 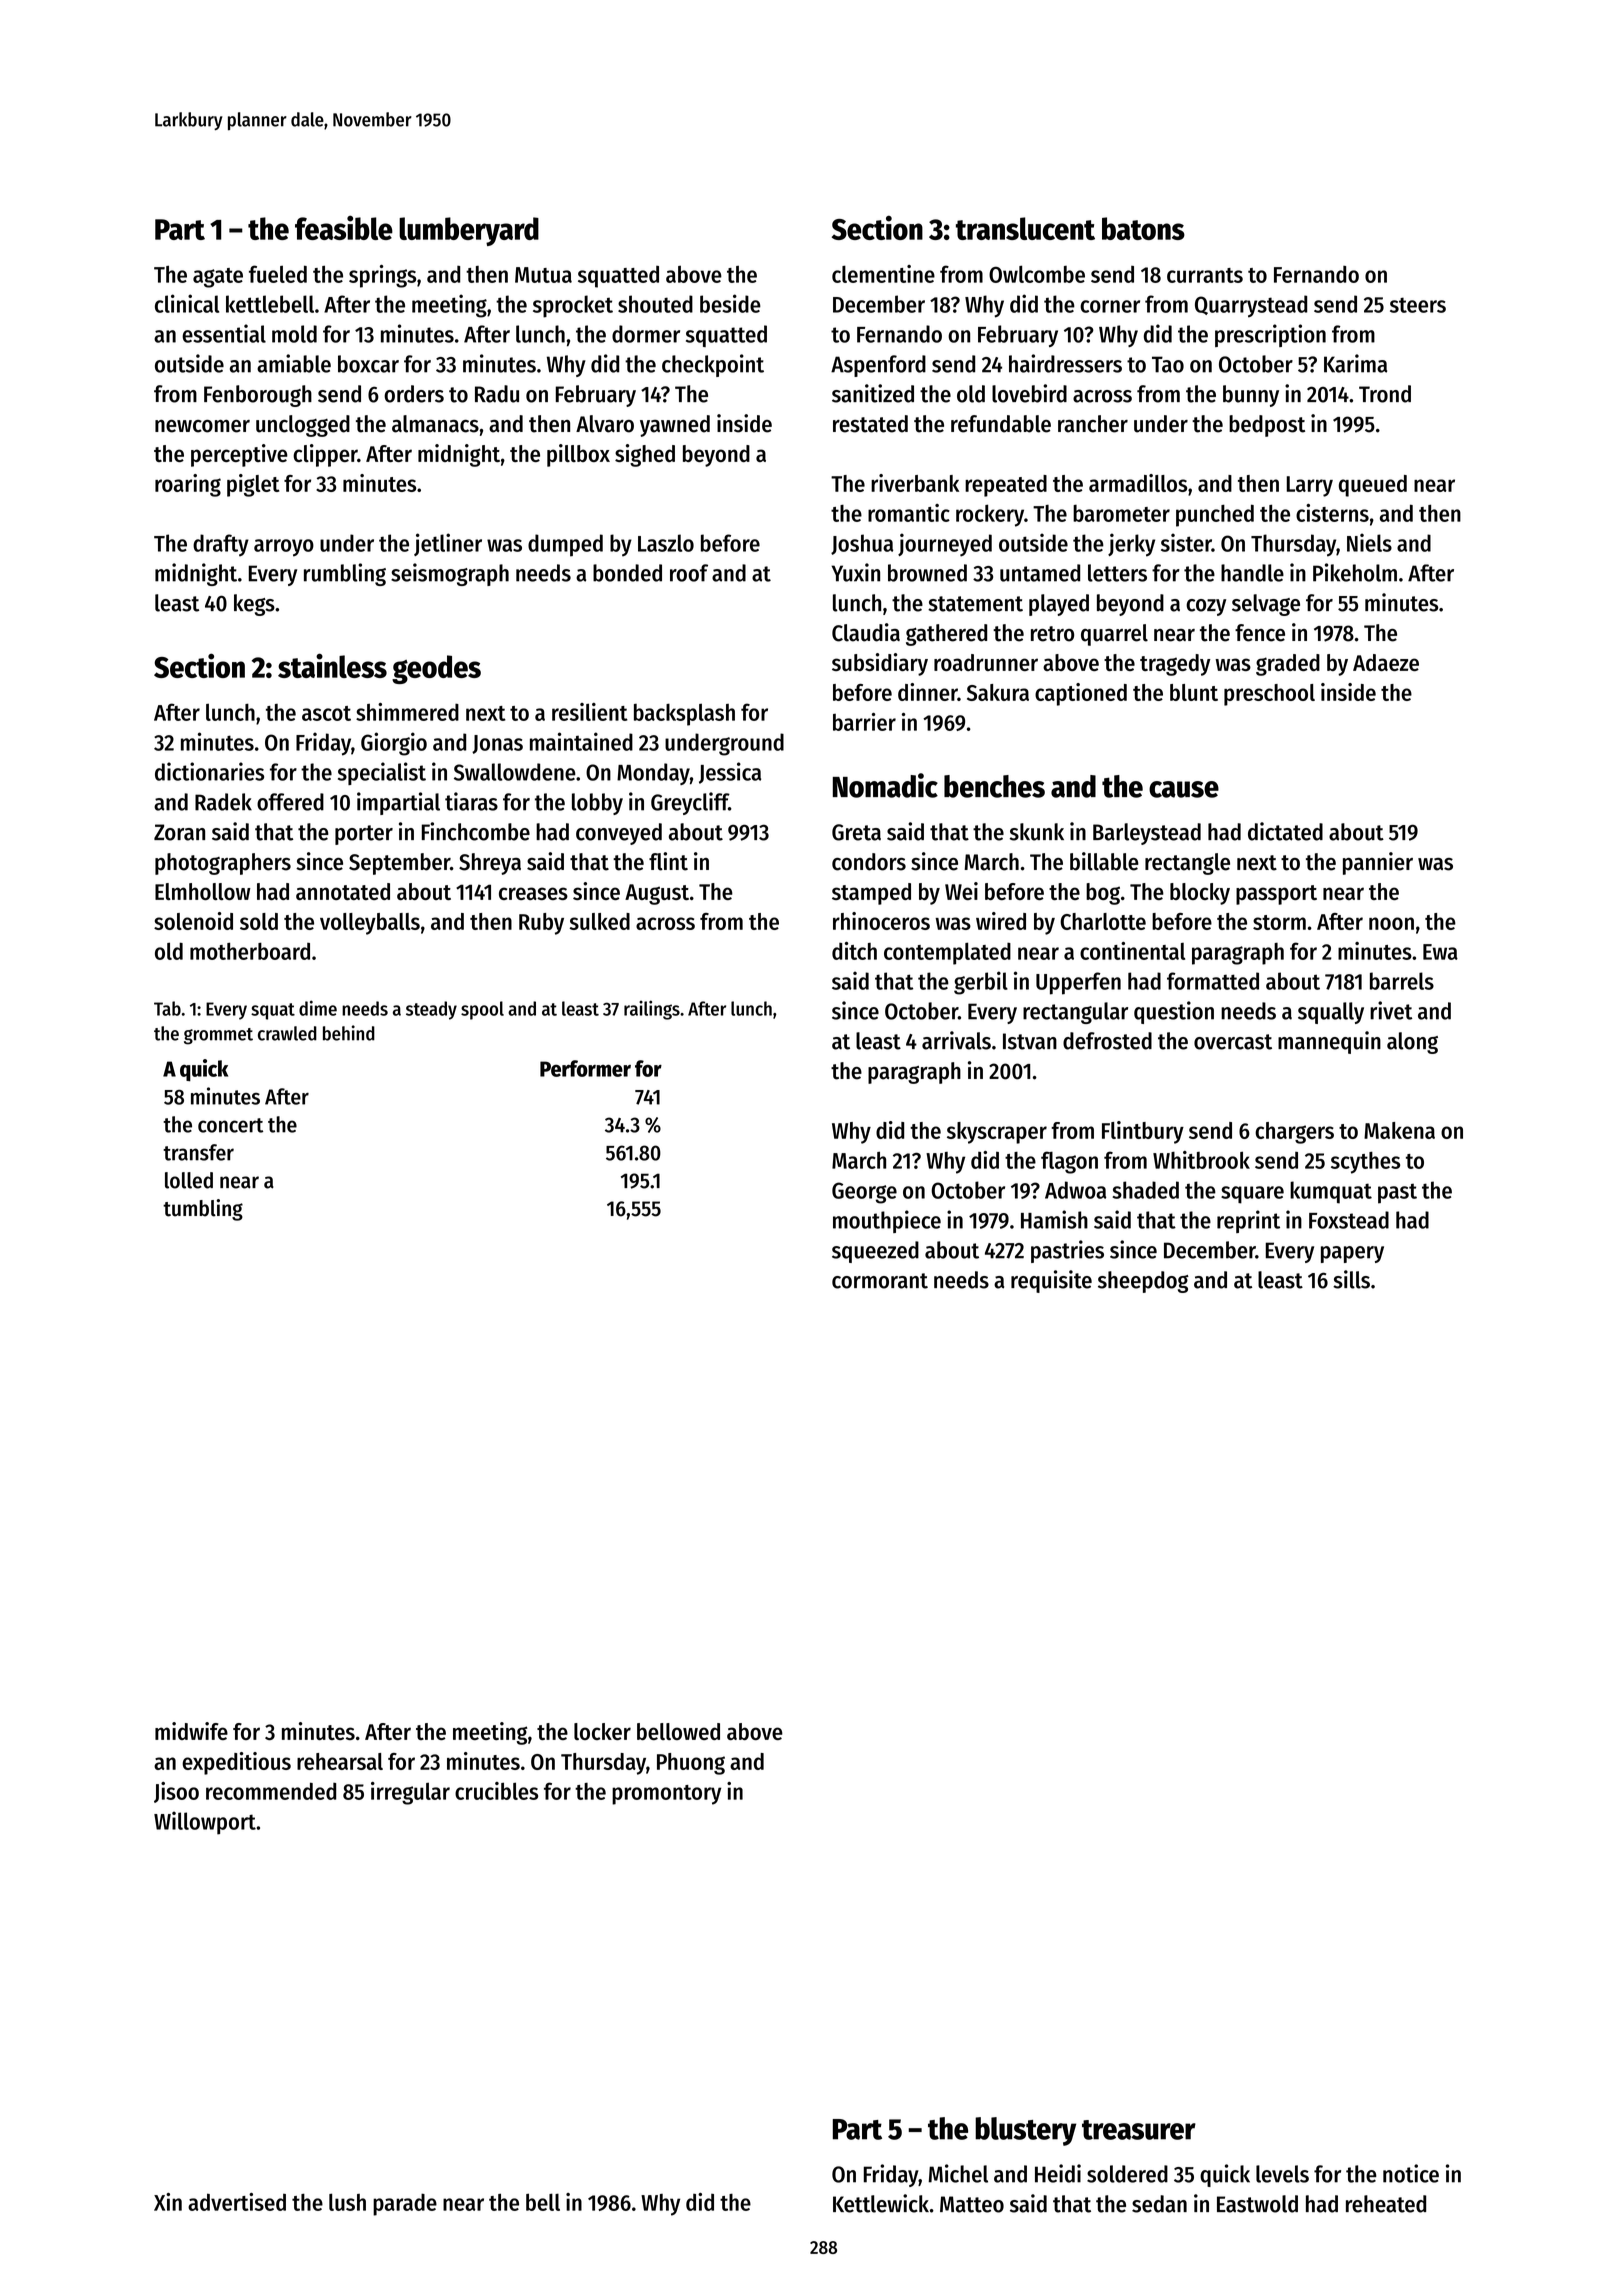 What do you see at coordinates (1065, 363) in the page?
I see `hairdressers` at bounding box center [1065, 363].
